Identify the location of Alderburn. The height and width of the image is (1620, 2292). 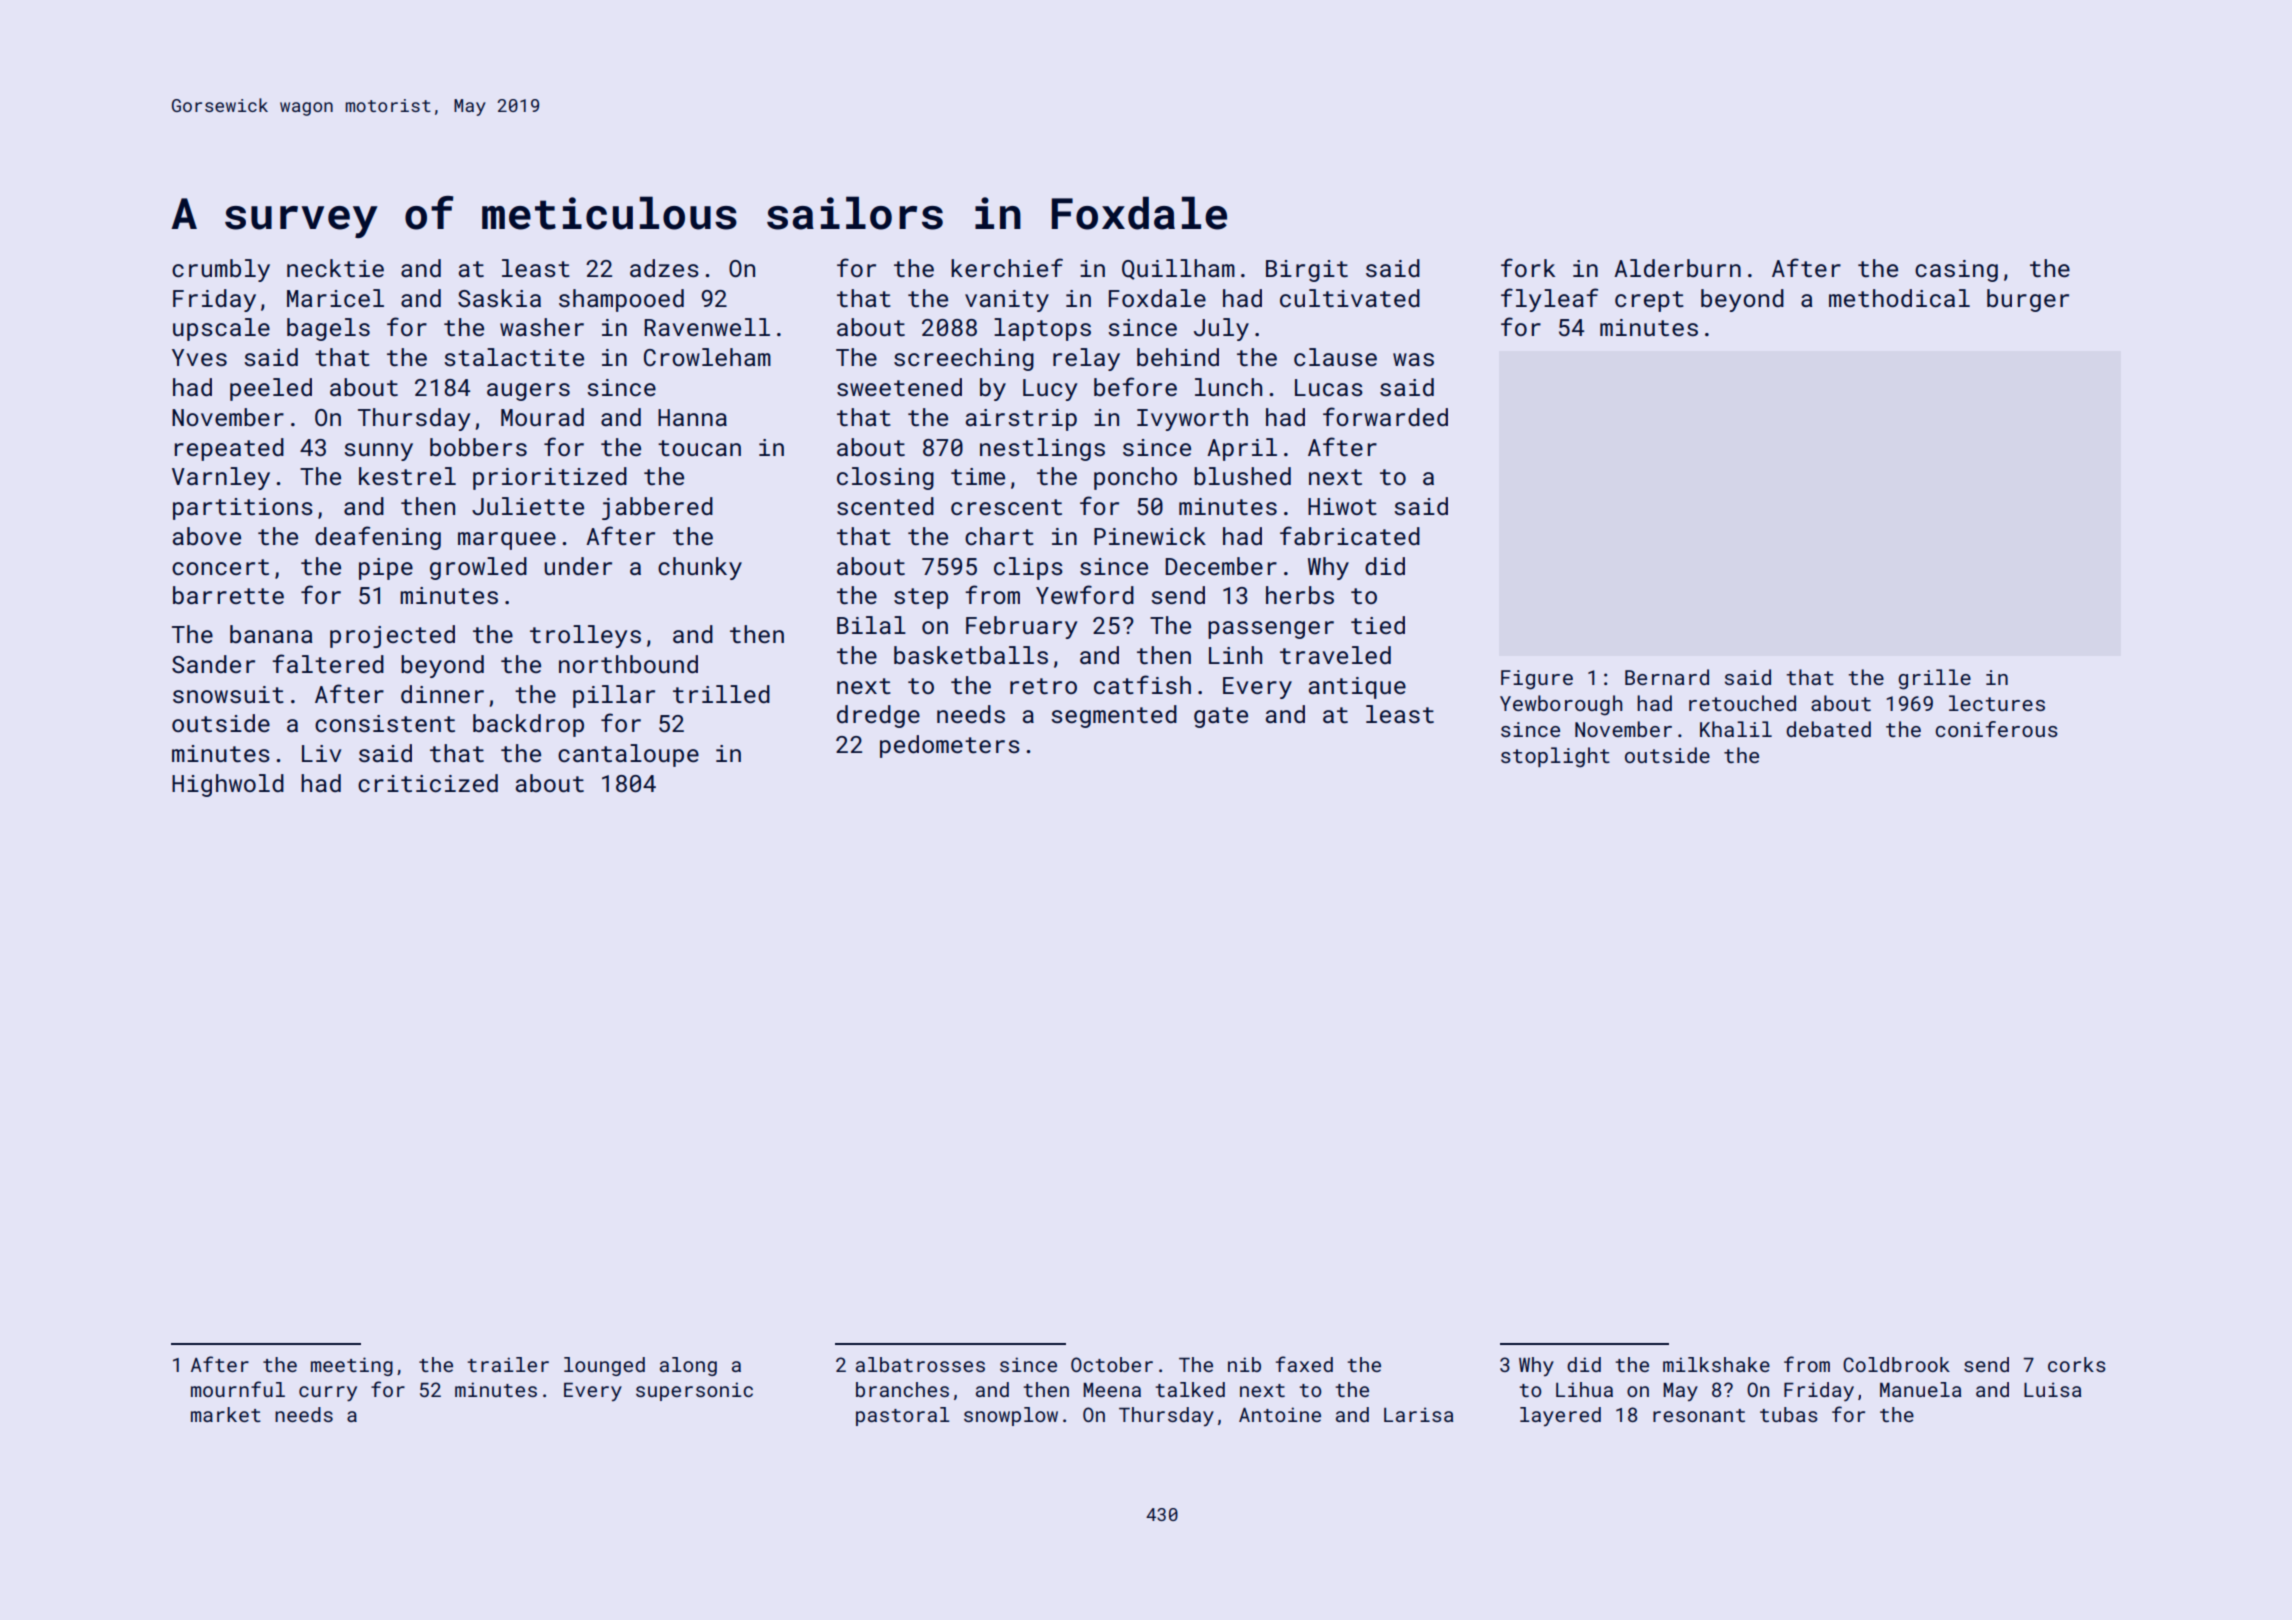
(1677, 268).
